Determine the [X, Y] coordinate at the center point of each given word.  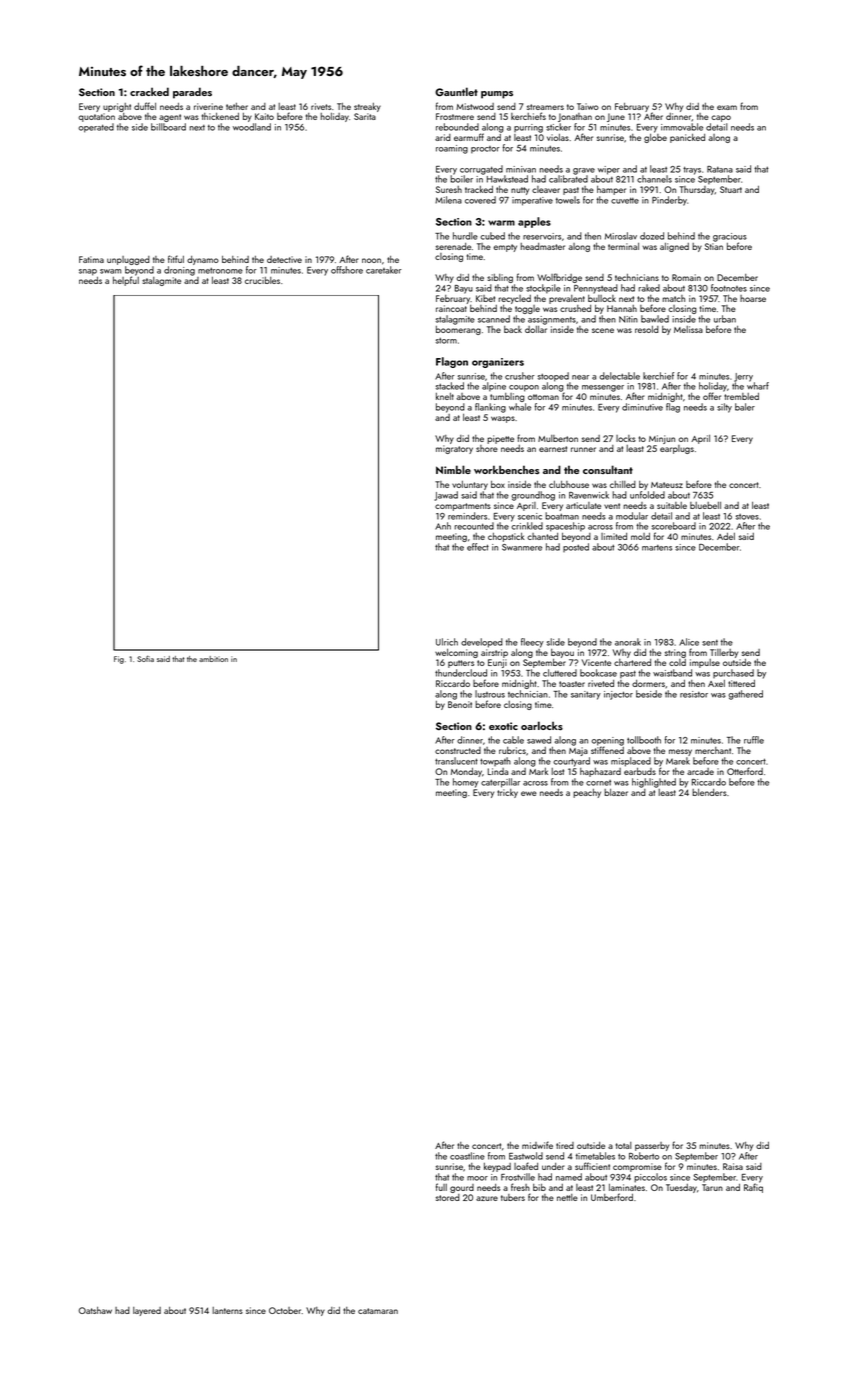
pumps [497, 95]
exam [727, 107]
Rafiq [753, 1188]
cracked [149, 91]
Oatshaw [95, 1310]
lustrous [490, 694]
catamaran [378, 1311]
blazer [616, 792]
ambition [213, 659]
